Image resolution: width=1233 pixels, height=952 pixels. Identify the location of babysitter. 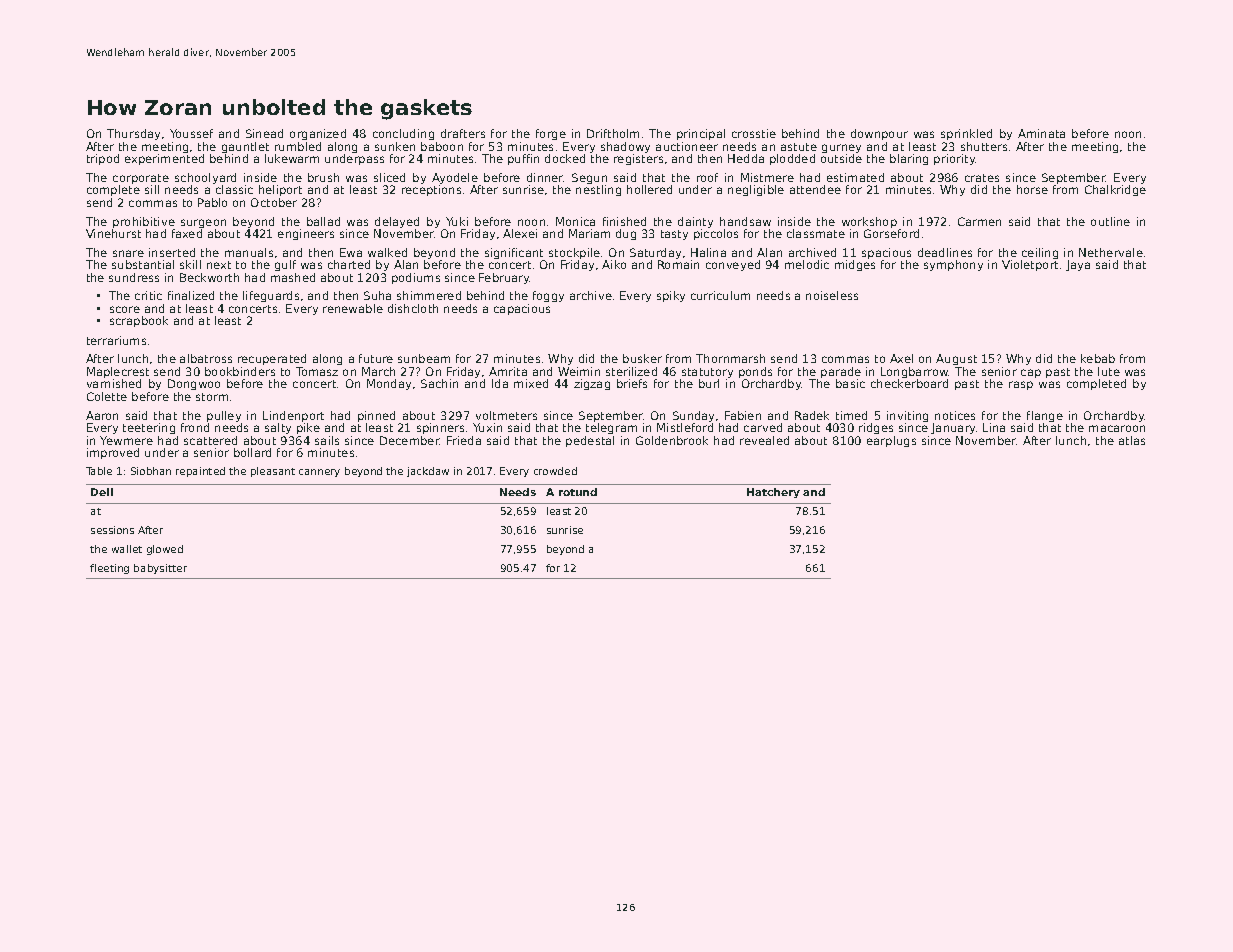
(160, 569).
